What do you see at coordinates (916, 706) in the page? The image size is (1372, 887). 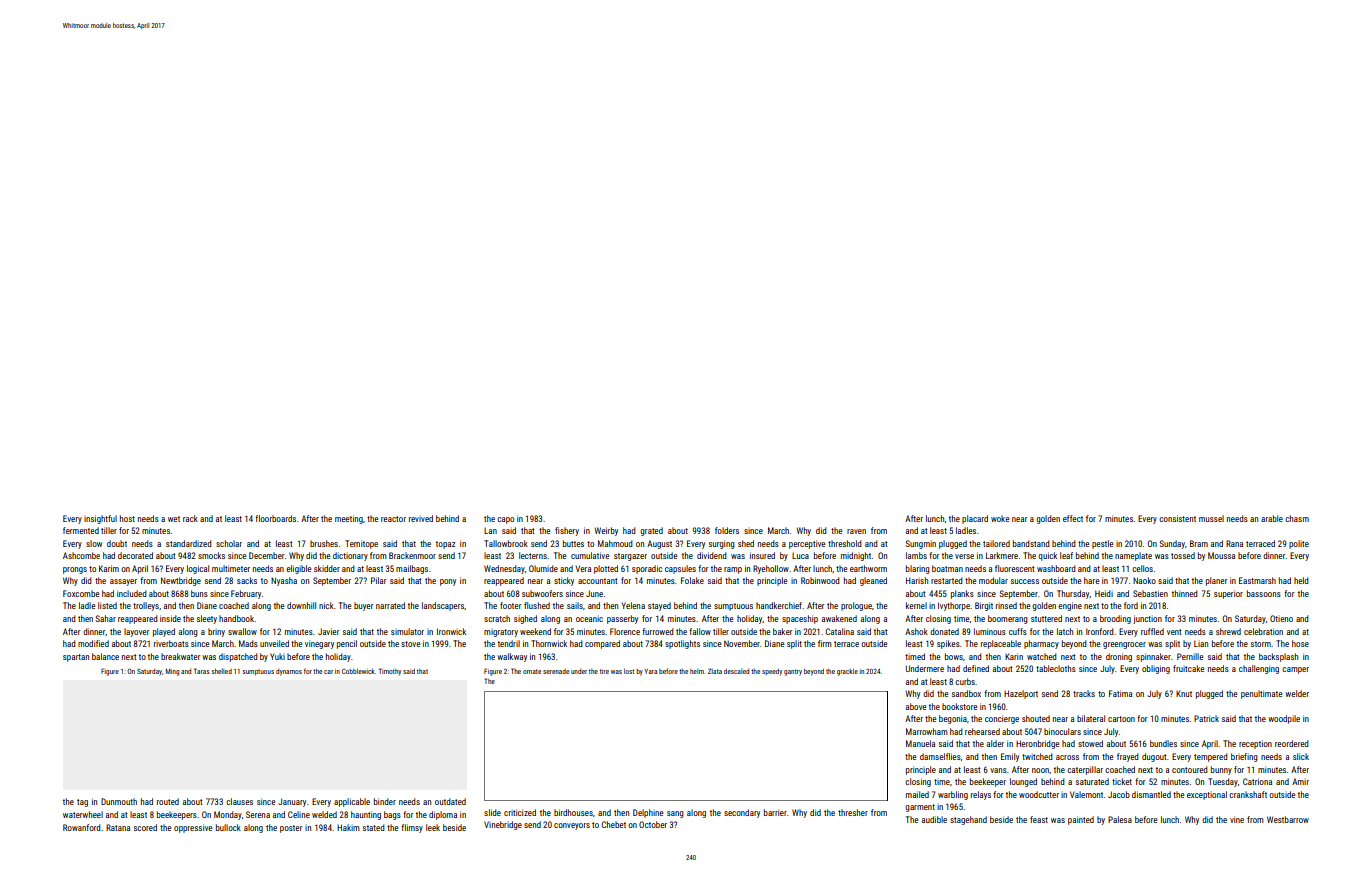 I see `above` at bounding box center [916, 706].
